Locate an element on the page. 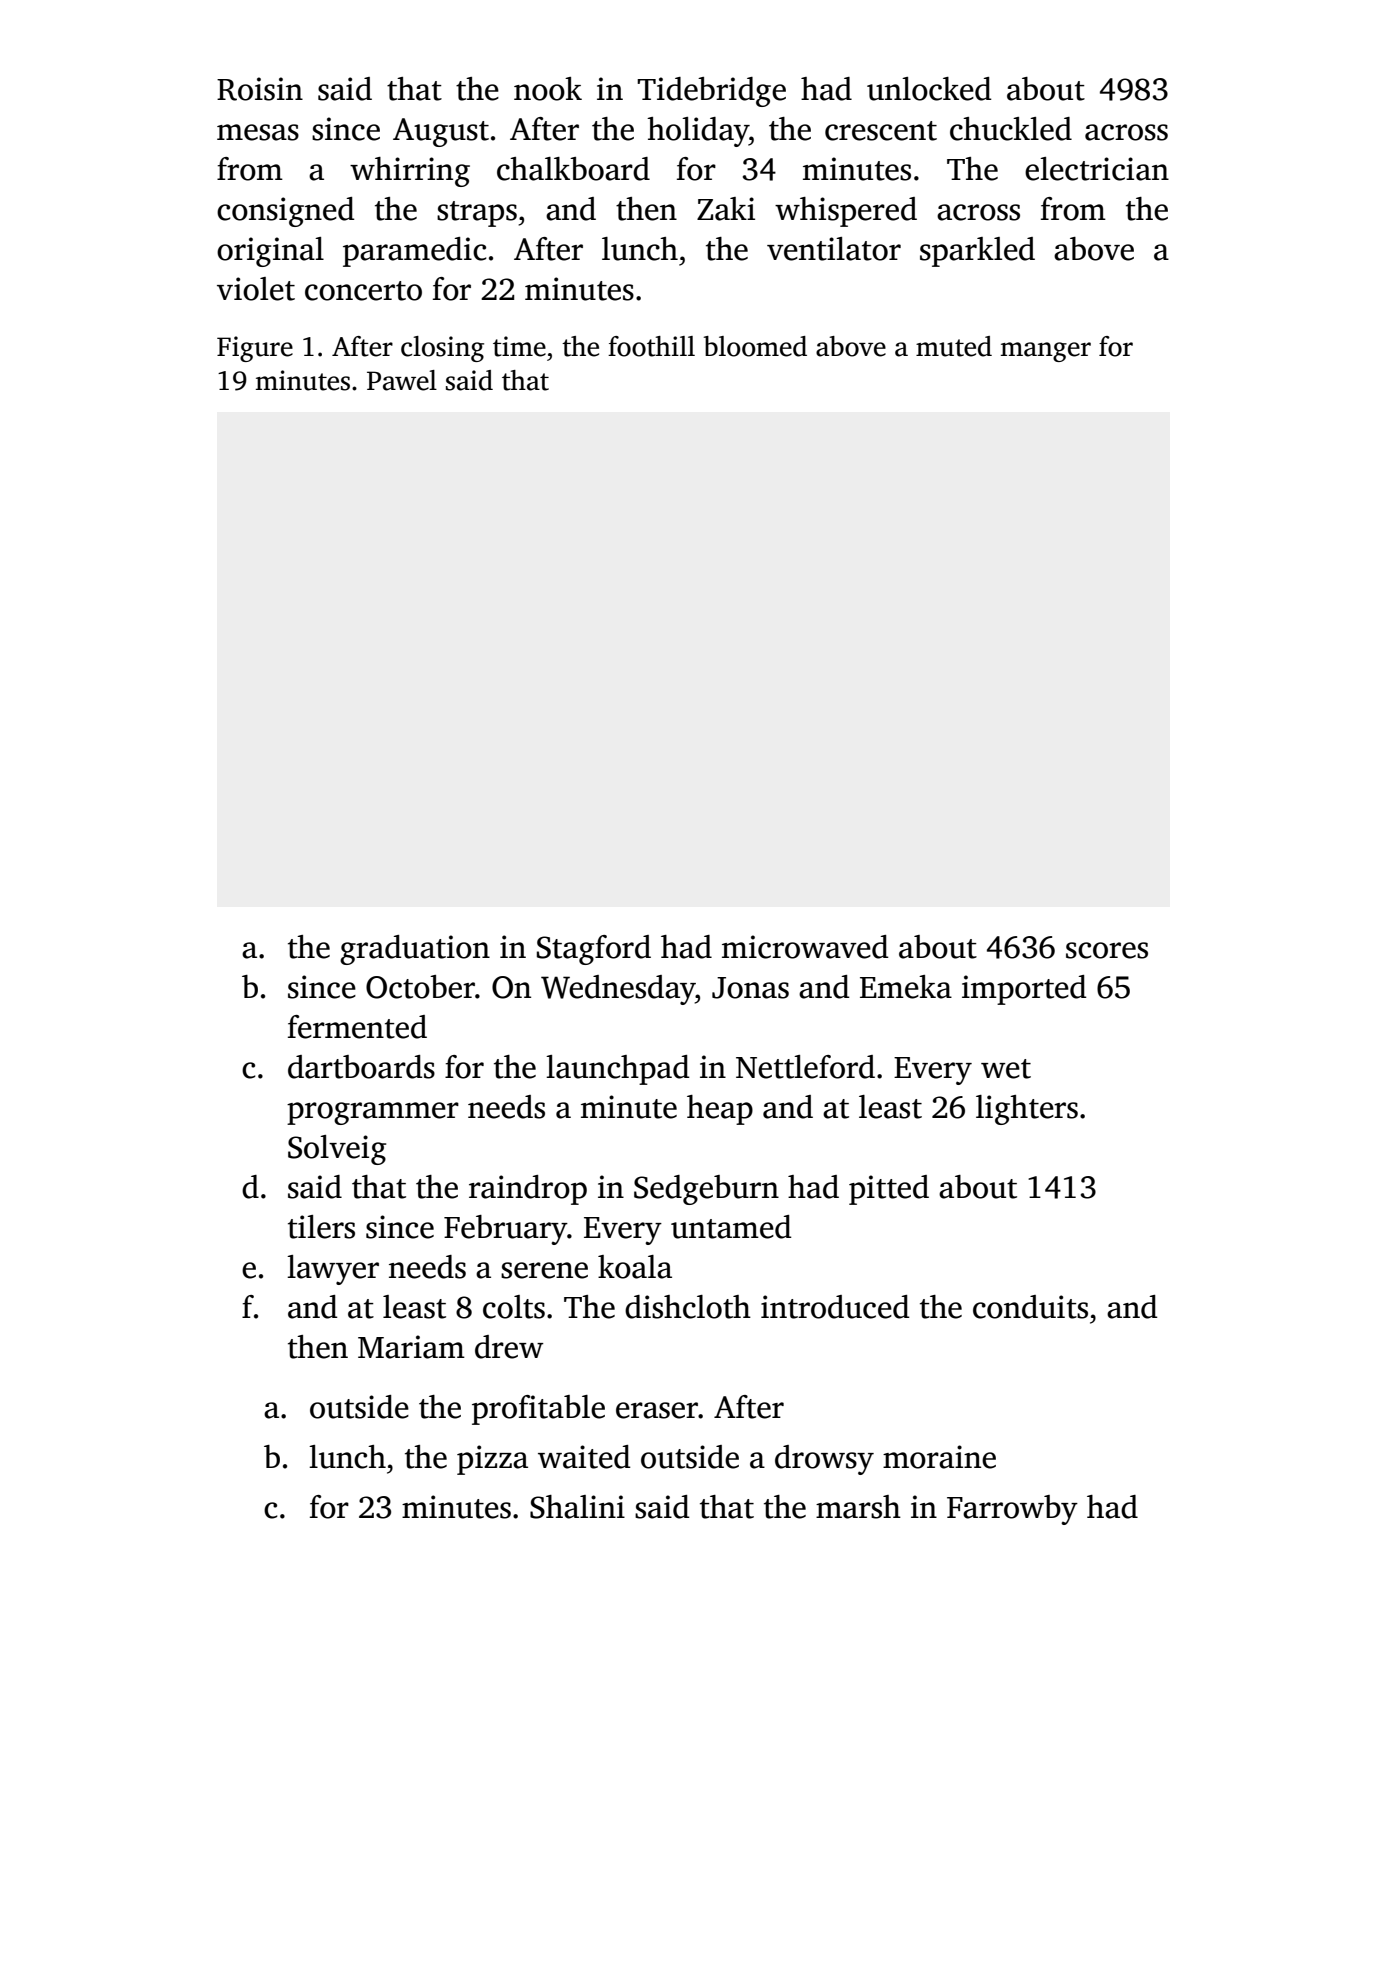  Wednesday is located at coordinates (618, 990).
